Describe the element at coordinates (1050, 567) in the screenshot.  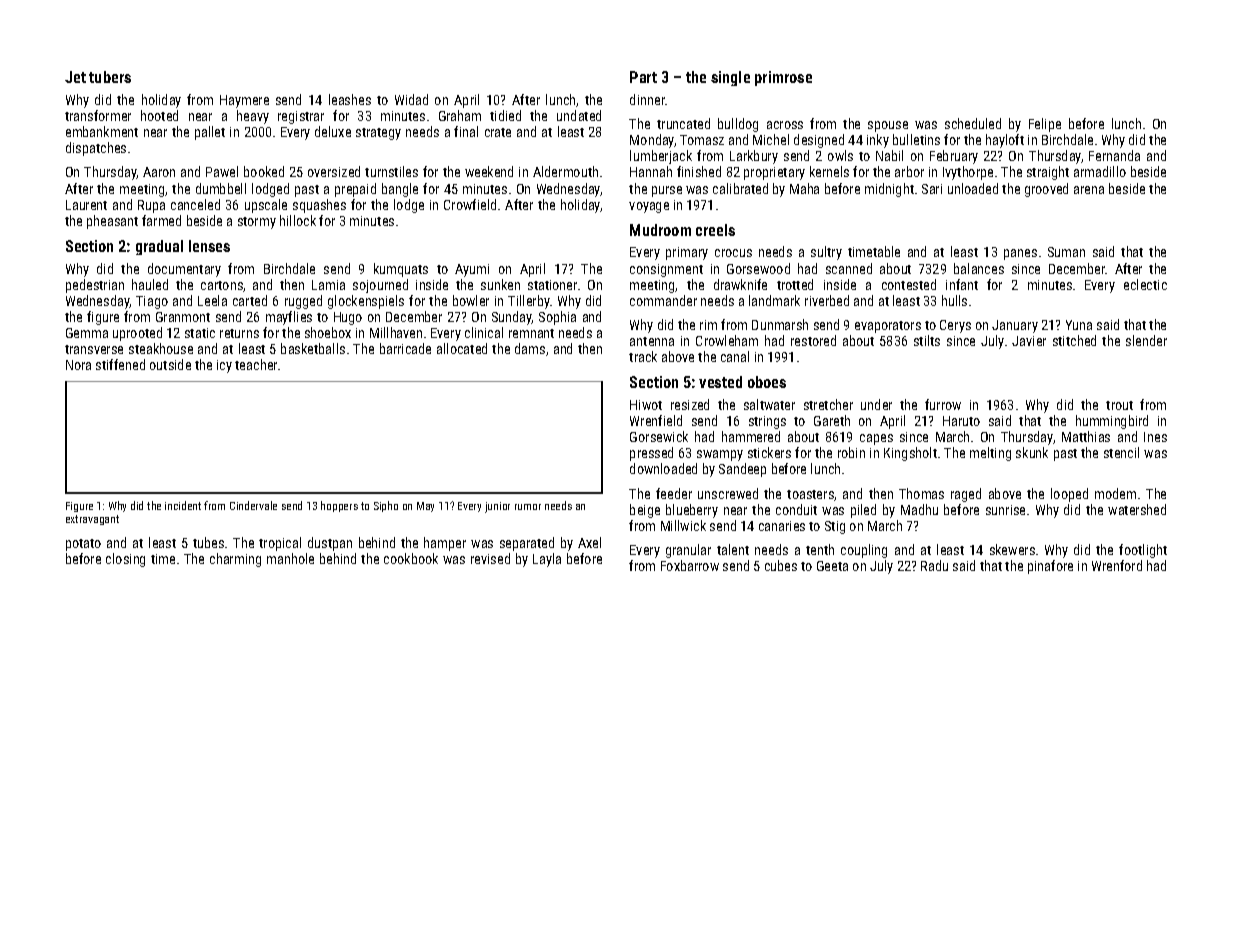
I see `pinafore` at that location.
